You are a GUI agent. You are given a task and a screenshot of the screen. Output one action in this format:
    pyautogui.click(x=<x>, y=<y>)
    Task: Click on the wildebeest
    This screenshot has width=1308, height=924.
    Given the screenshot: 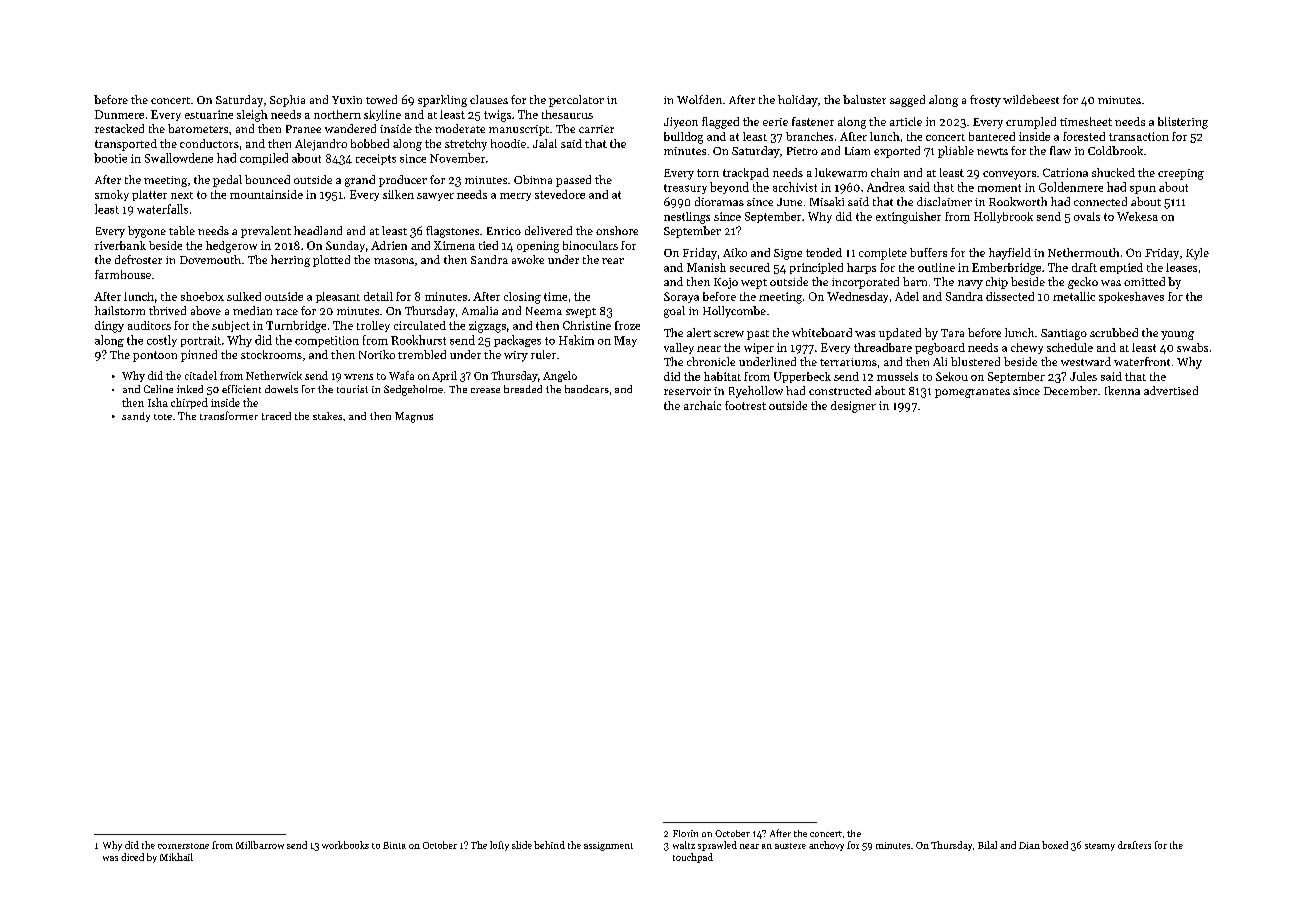 What is the action you would take?
    pyautogui.click(x=1031, y=99)
